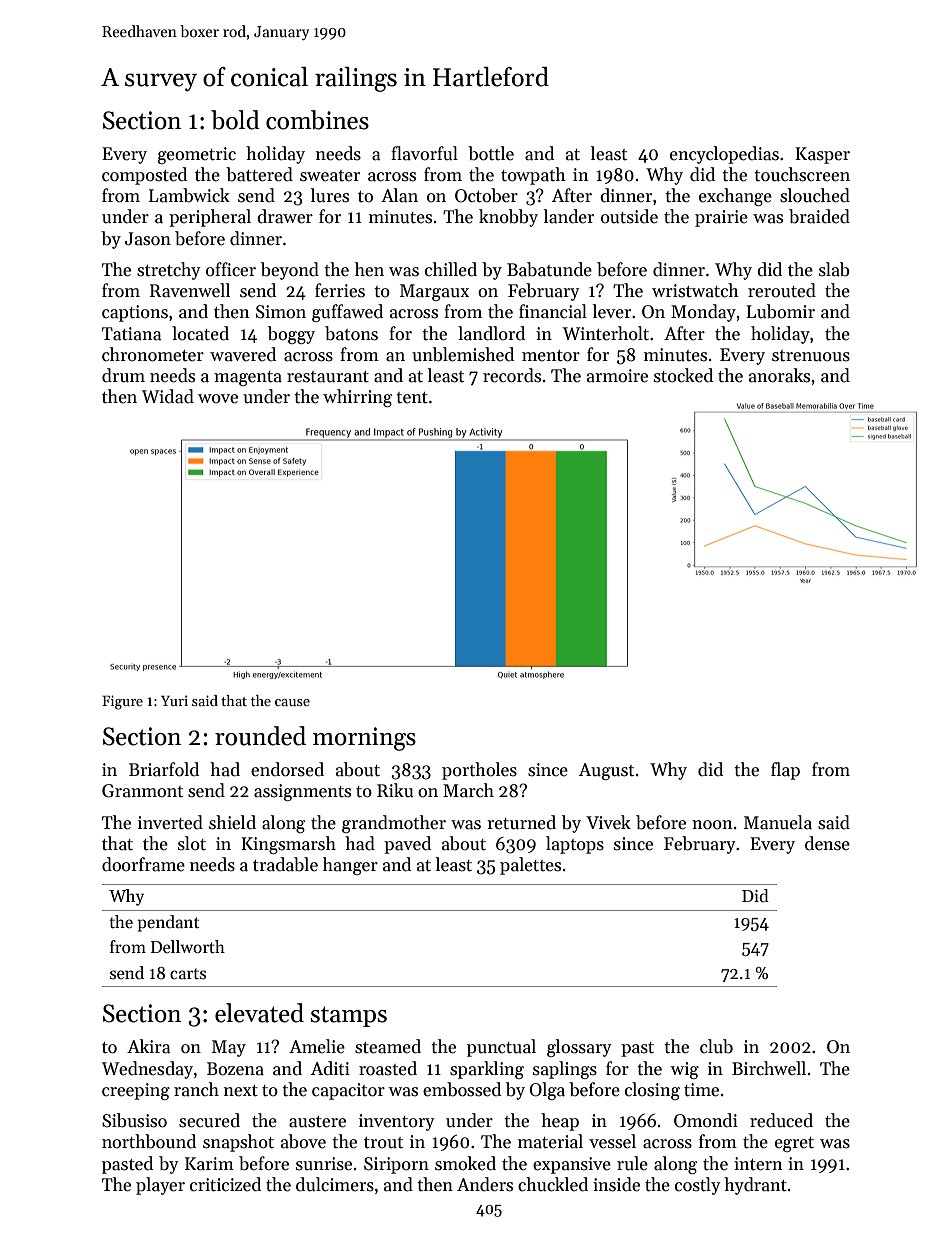 The width and height of the image is (952, 1233). I want to click on tent, so click(412, 398).
